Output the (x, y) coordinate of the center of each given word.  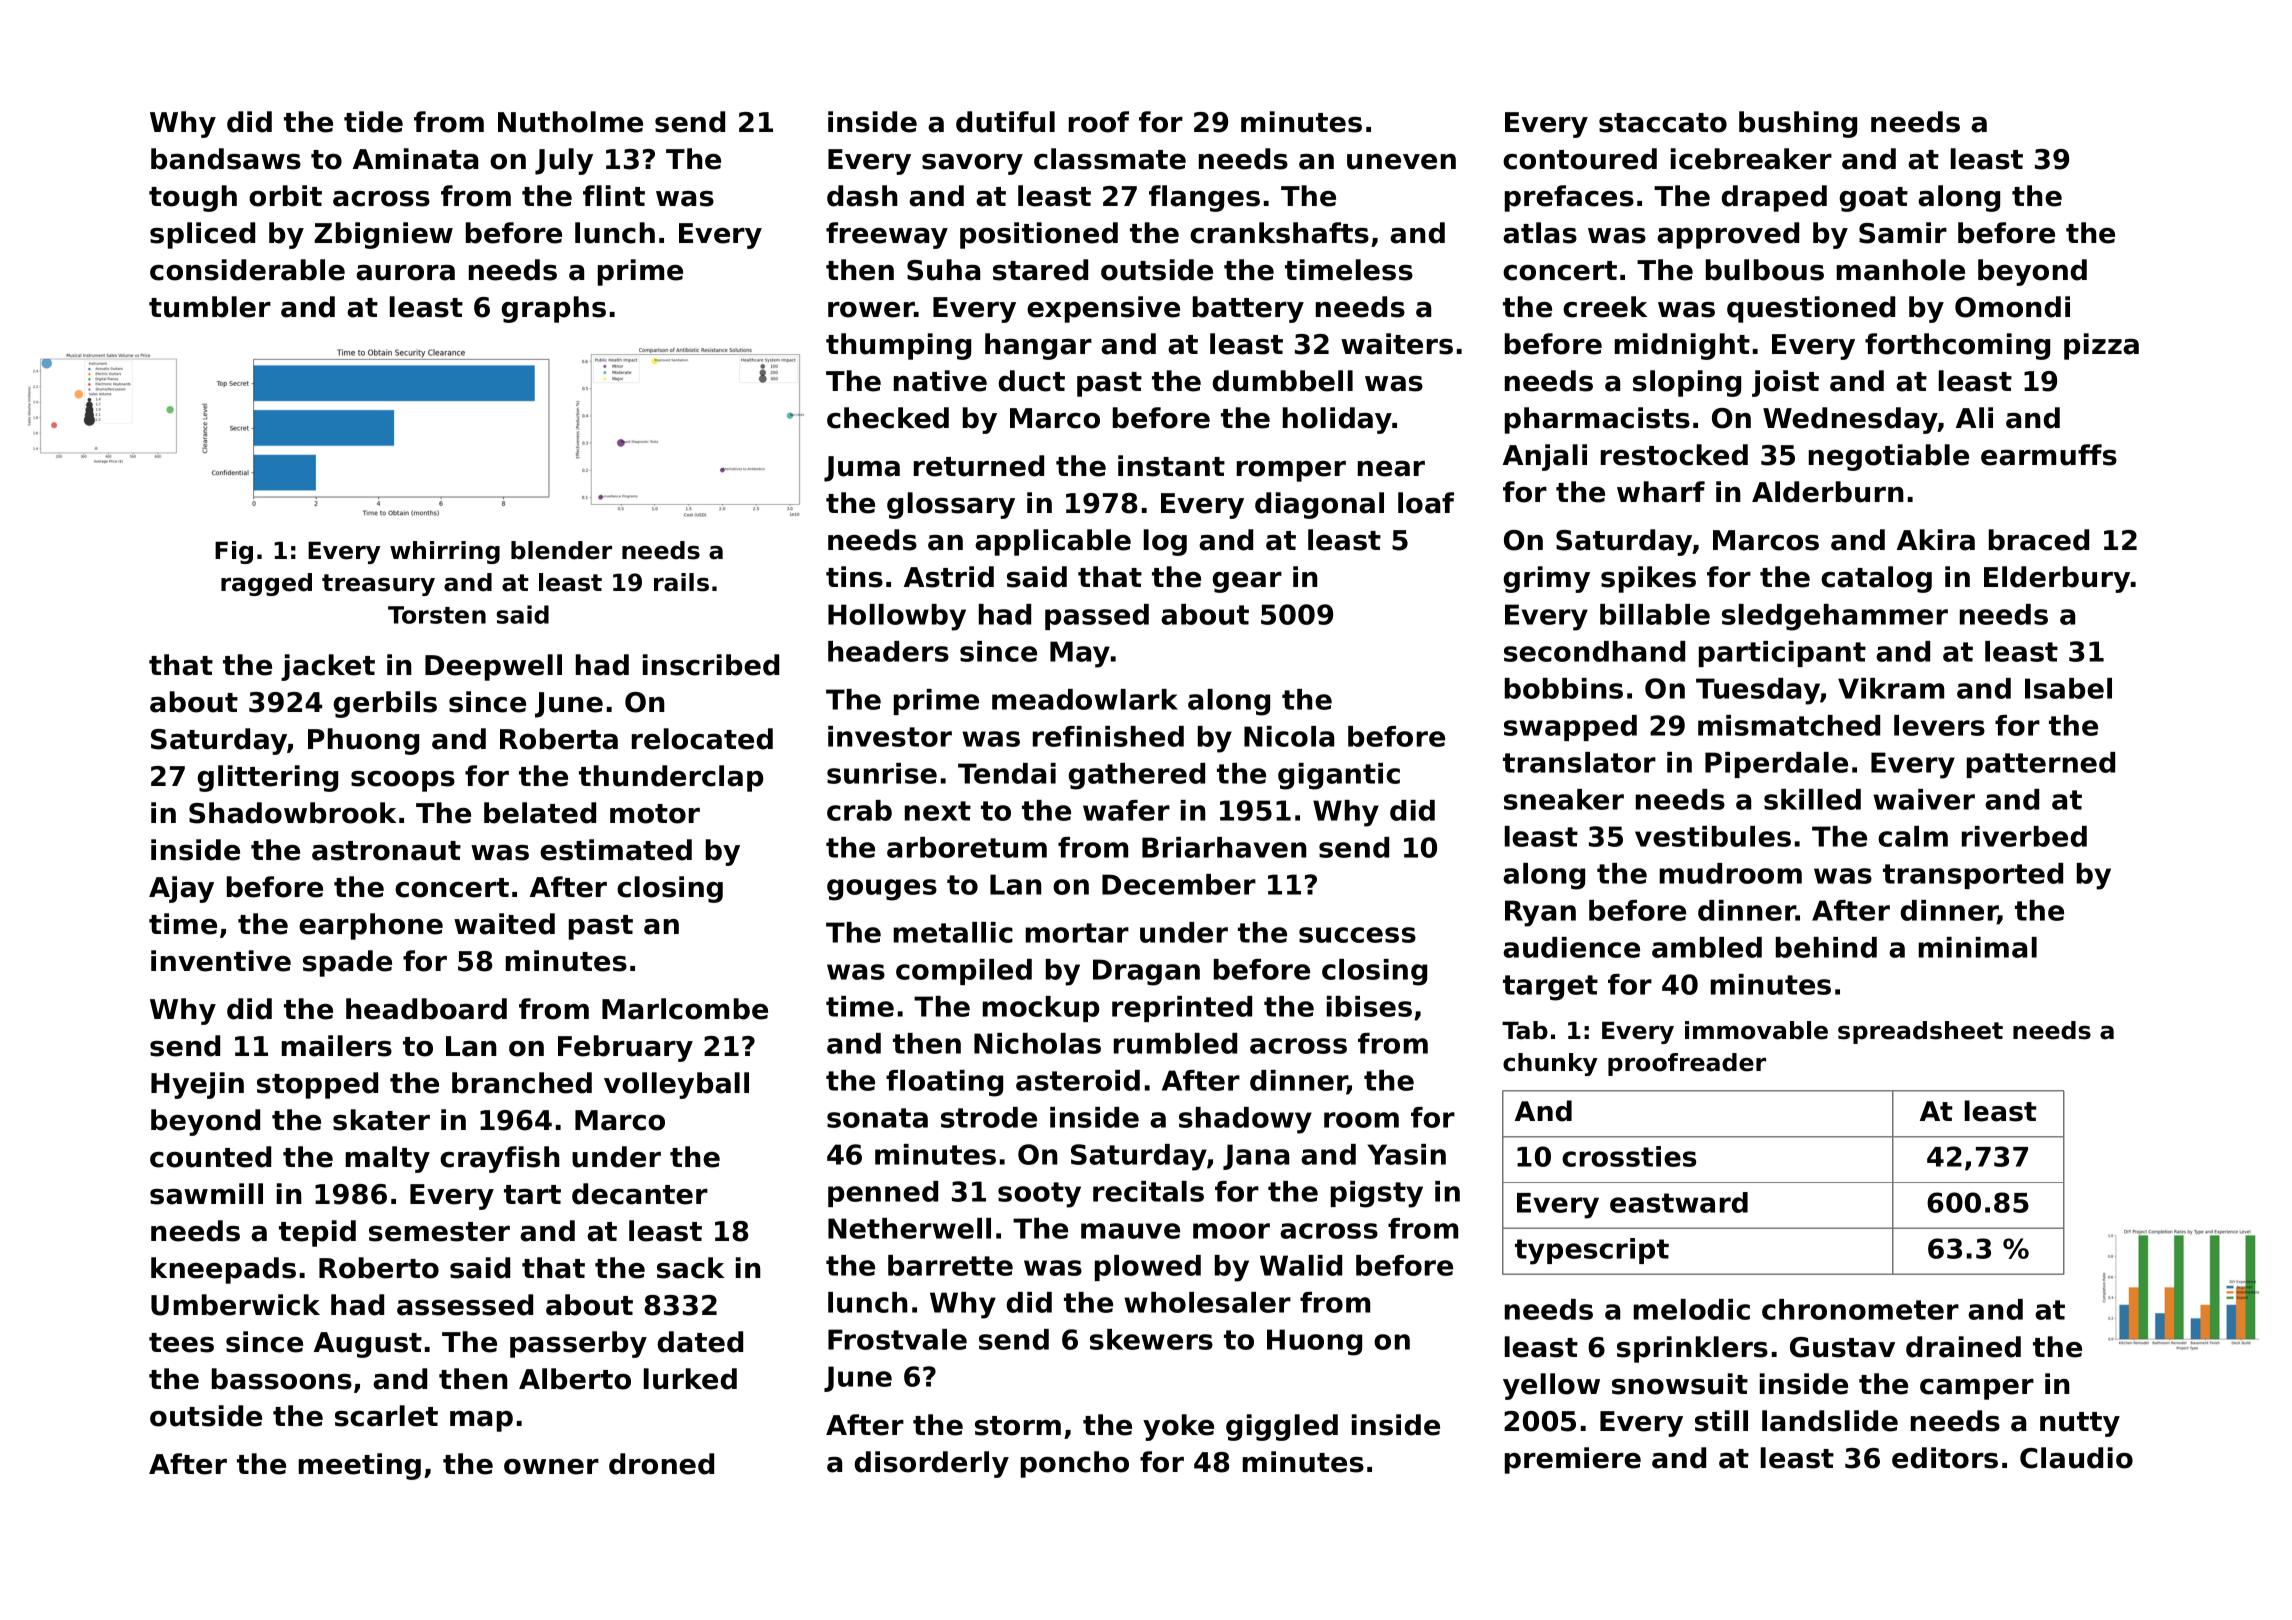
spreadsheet (1920, 1032)
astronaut (386, 851)
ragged (266, 584)
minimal (1978, 947)
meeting (360, 1466)
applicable (1053, 542)
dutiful (1005, 122)
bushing (1798, 124)
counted (210, 1157)
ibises (1369, 1006)
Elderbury (2057, 579)
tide (373, 122)
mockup (1041, 1009)
